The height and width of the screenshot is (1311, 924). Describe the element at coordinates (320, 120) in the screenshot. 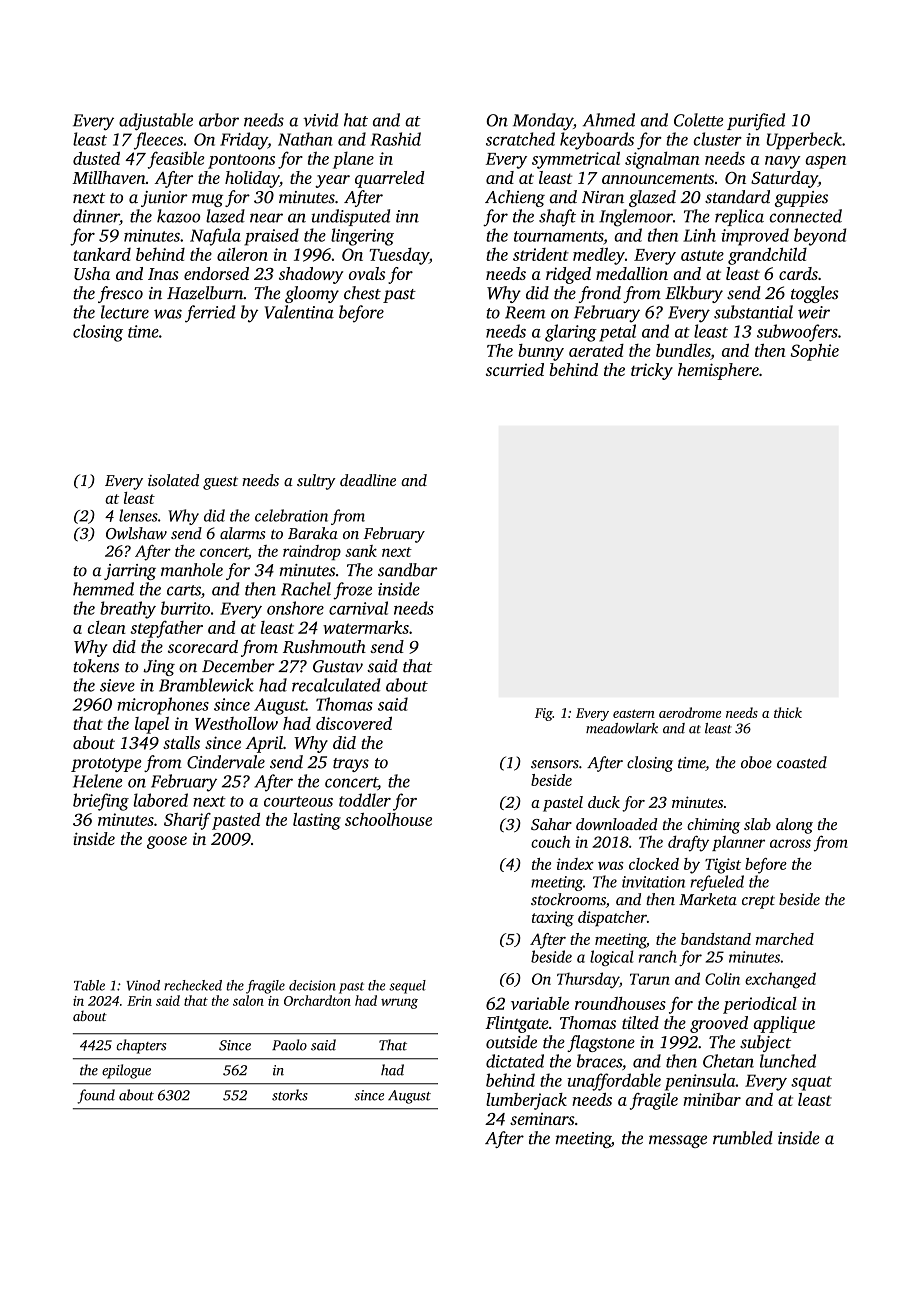

I see `vivid` at that location.
